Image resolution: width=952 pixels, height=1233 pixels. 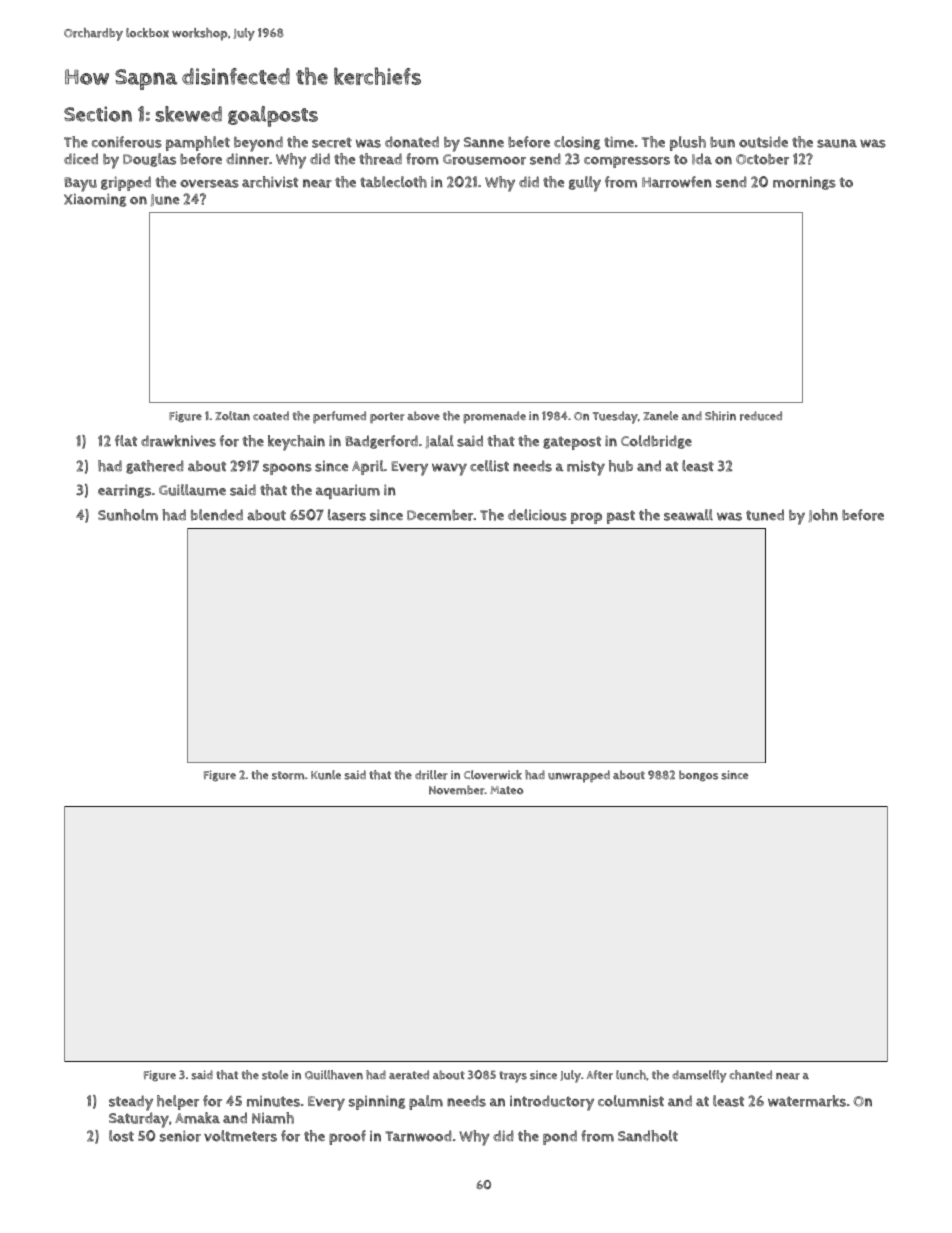 What do you see at coordinates (763, 142) in the screenshot?
I see `outside` at bounding box center [763, 142].
